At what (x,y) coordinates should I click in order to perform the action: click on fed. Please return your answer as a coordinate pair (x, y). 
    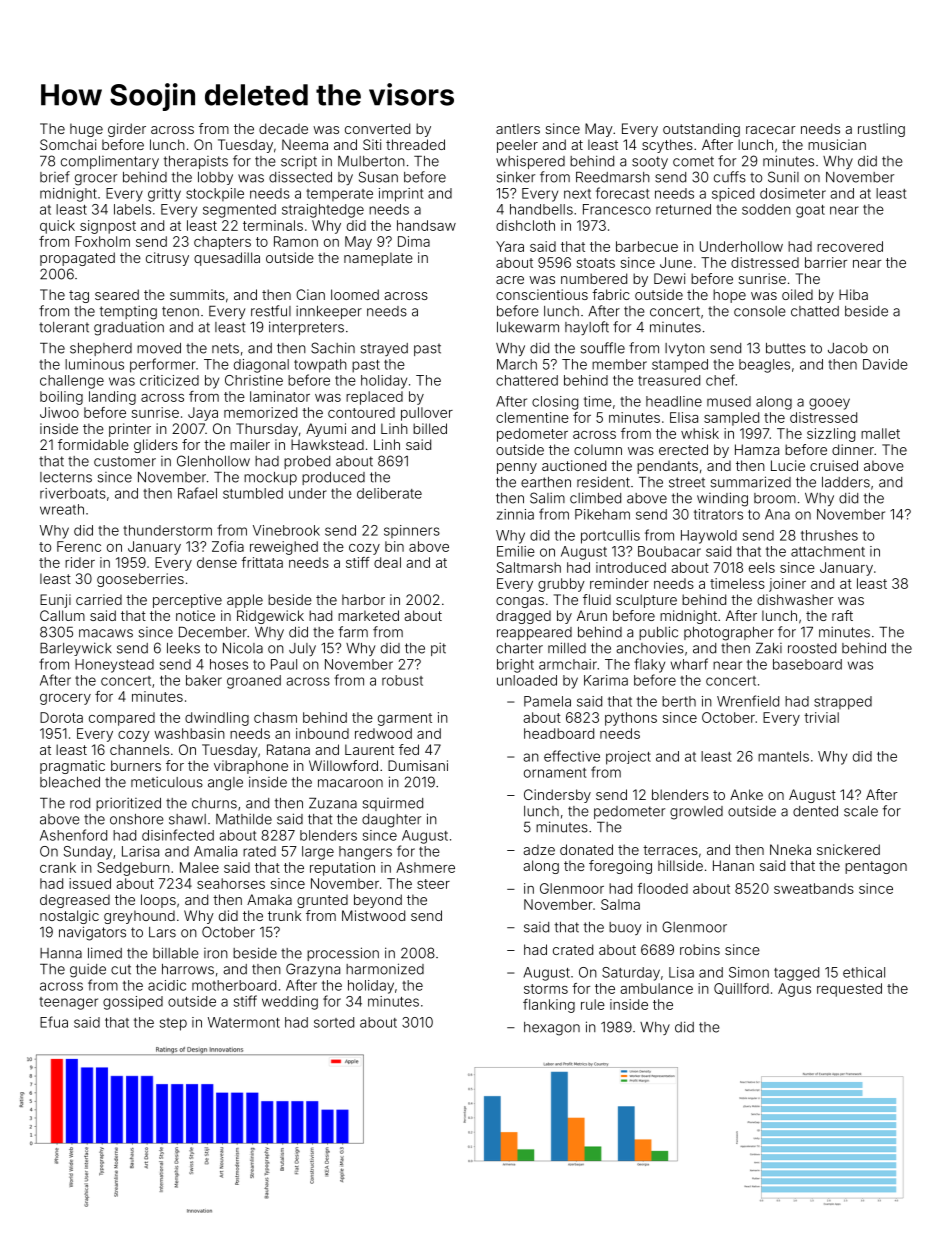
    Looking at the image, I should click on (409, 749).
